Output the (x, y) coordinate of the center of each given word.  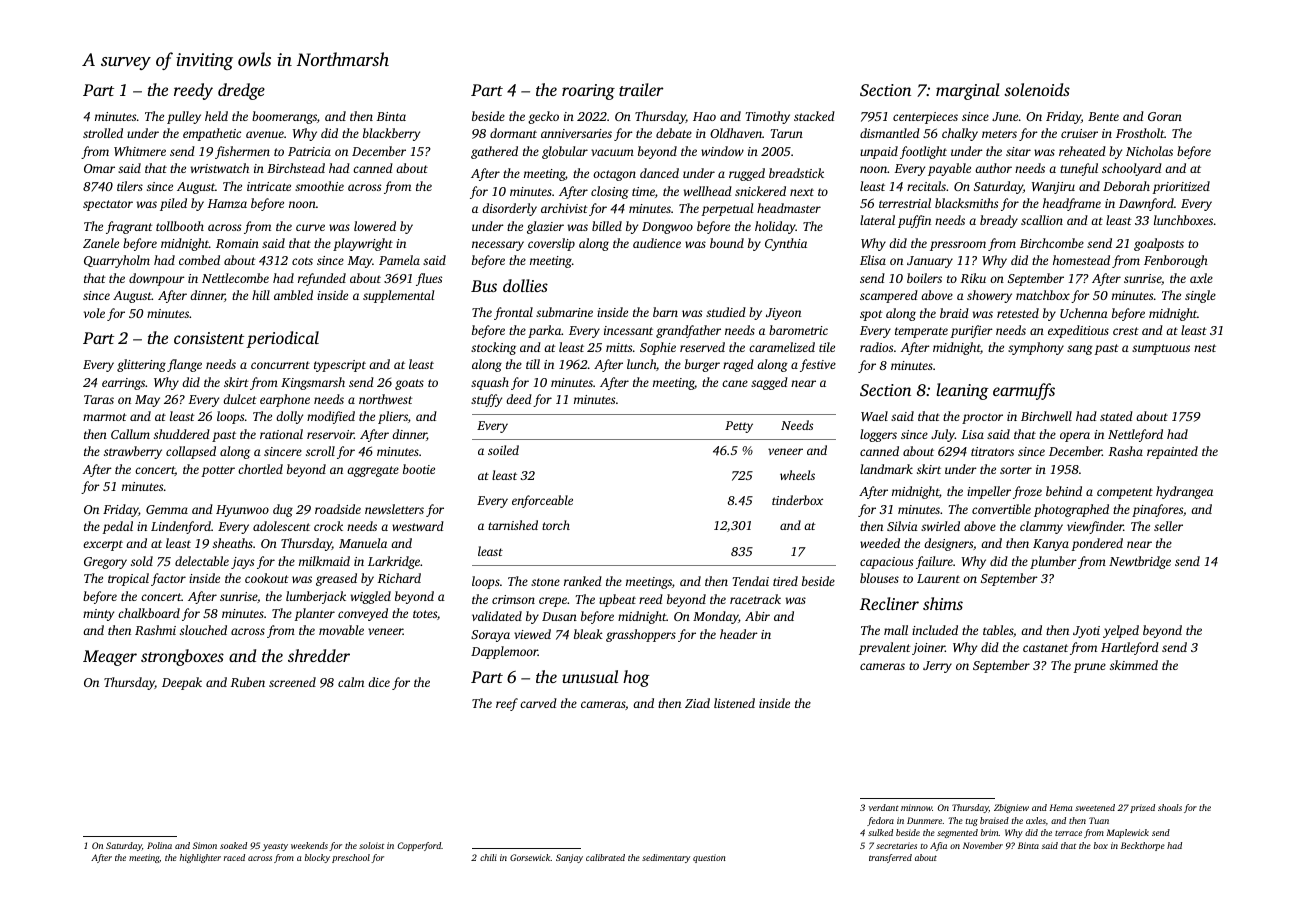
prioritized (1181, 187)
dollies (525, 285)
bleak (588, 634)
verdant (884, 807)
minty (98, 615)
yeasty (275, 847)
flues (429, 279)
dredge (241, 91)
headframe (1072, 204)
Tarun (786, 133)
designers (948, 544)
